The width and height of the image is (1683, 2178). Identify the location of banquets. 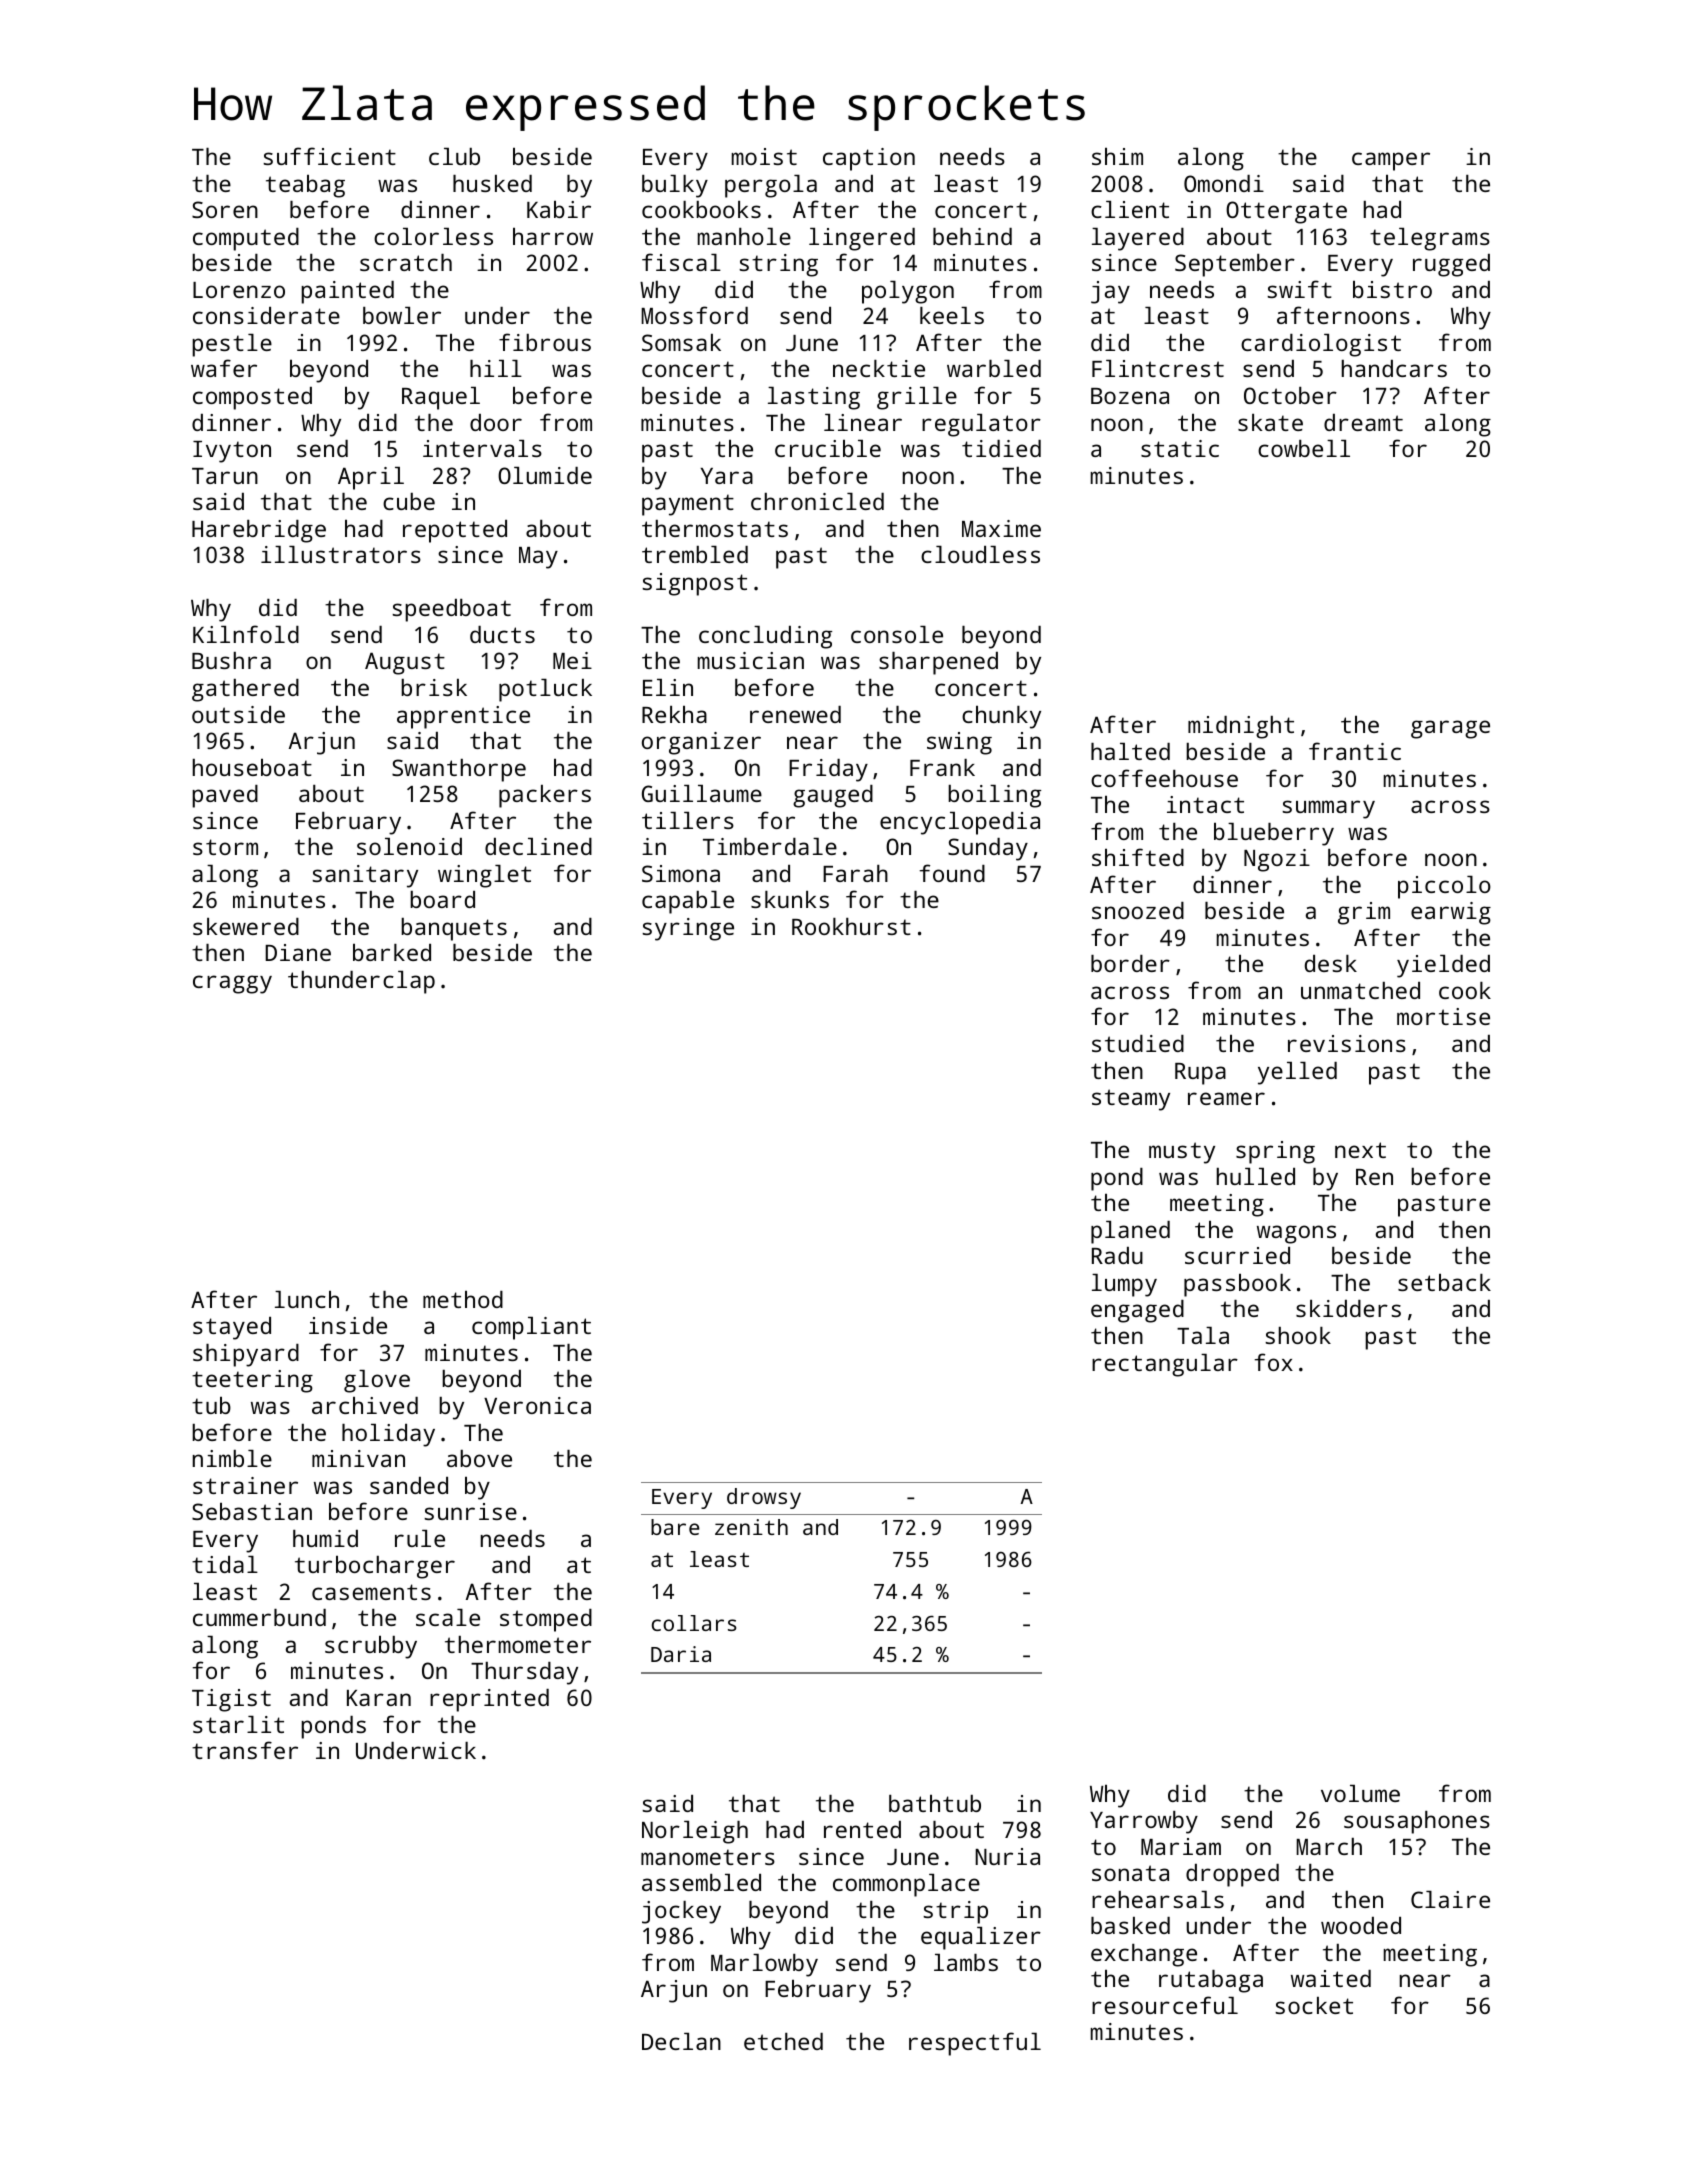
(454, 929).
